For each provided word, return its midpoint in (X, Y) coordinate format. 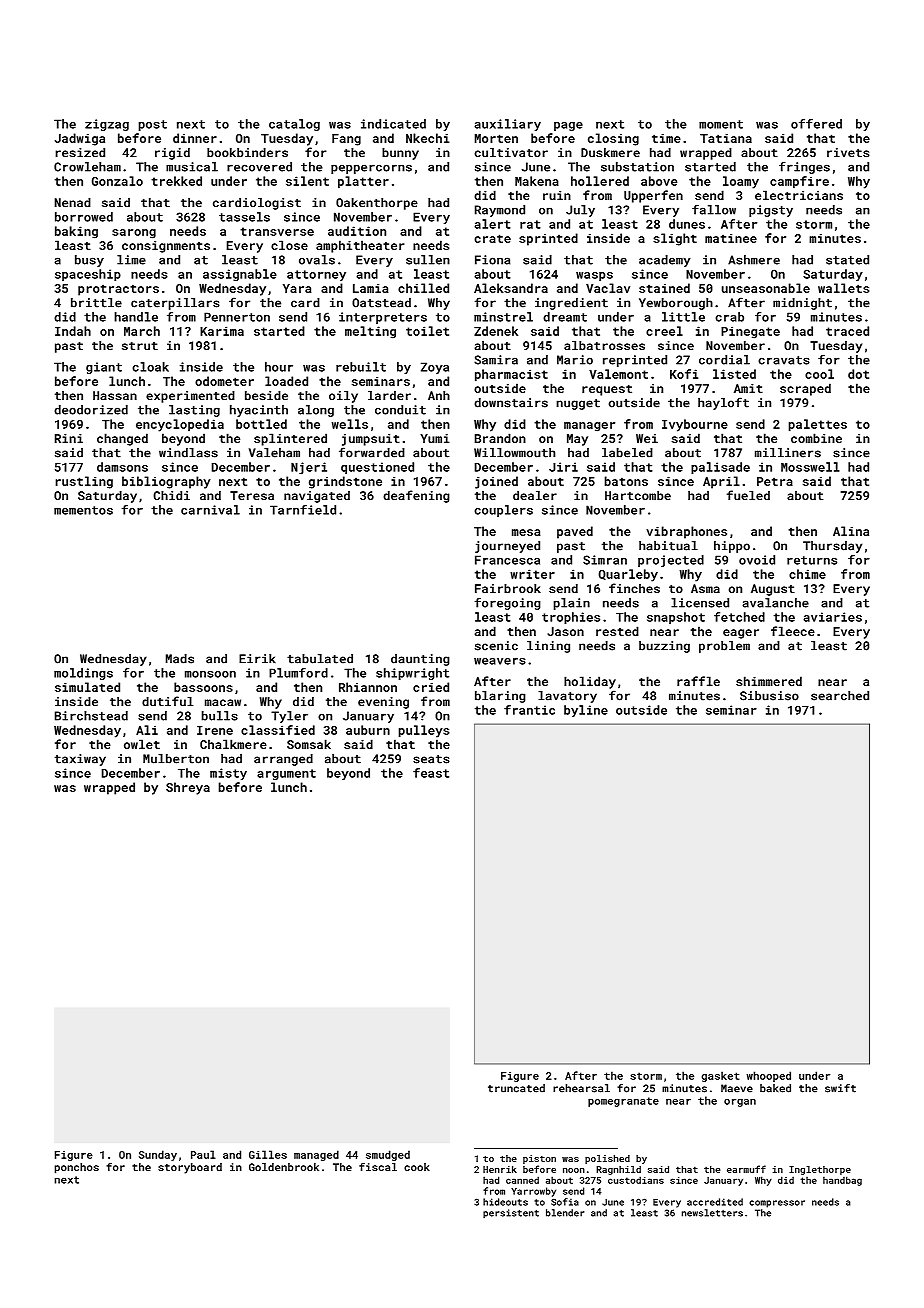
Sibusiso (769, 696)
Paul (203, 1154)
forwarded (372, 452)
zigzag (107, 125)
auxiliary (507, 125)
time (666, 138)
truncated (516, 1088)
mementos (83, 510)
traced (847, 331)
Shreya (188, 788)
